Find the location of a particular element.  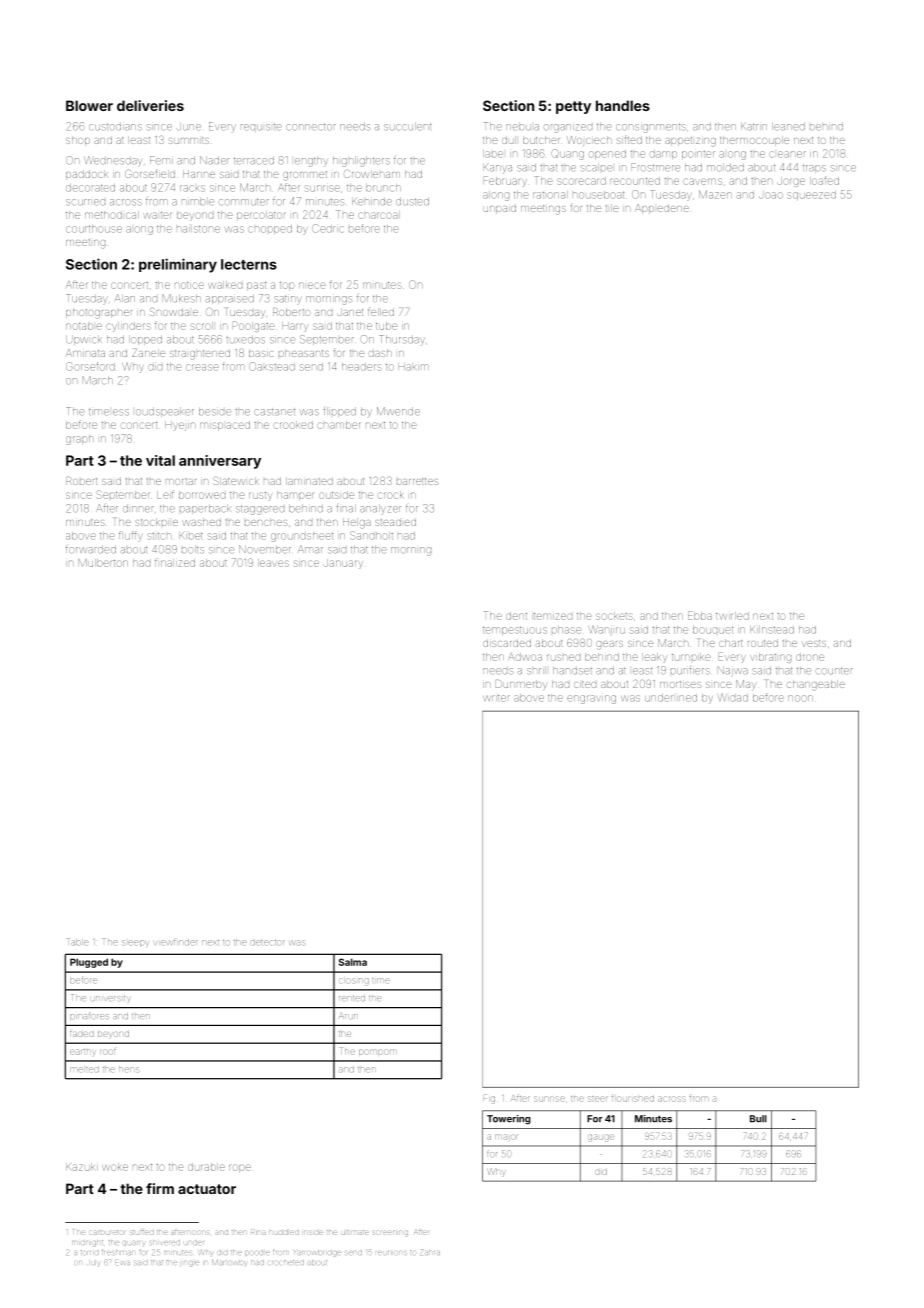

Thursday is located at coordinates (402, 339).
